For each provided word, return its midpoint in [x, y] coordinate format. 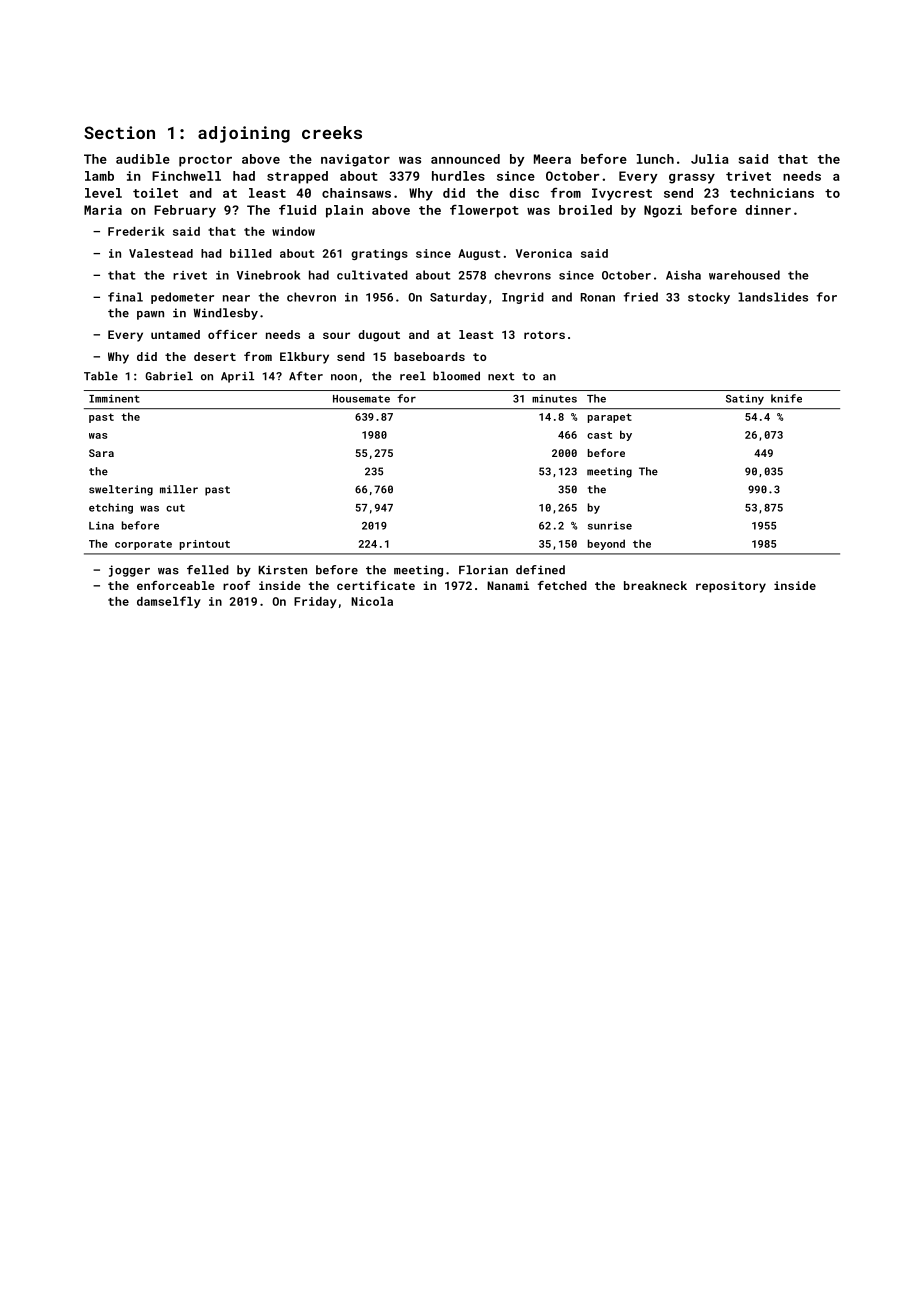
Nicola [372, 601]
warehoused [744, 275]
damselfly [169, 602]
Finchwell [186, 176]
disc [524, 193]
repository [731, 587]
